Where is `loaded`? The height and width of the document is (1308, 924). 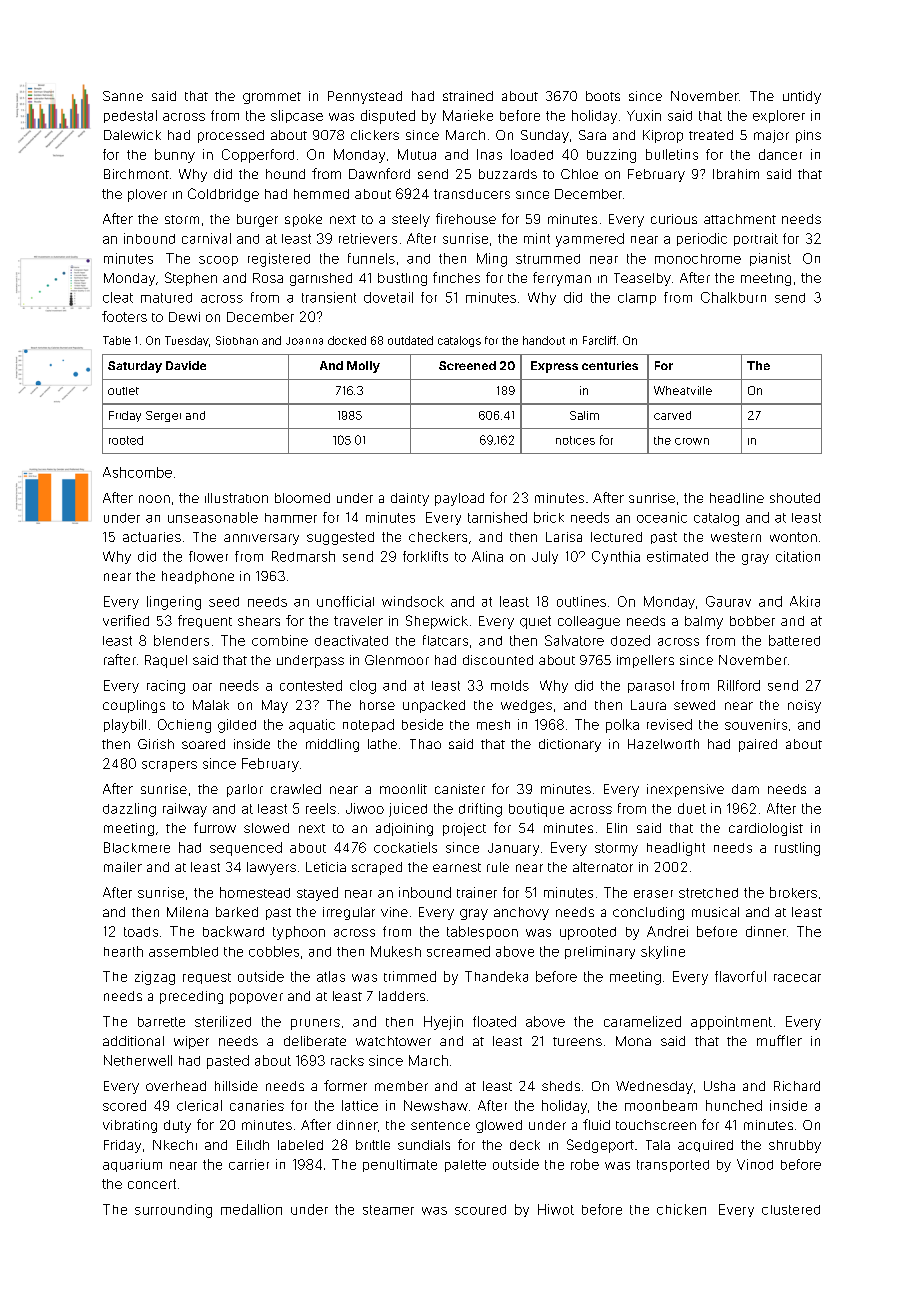
loaded is located at coordinates (532, 154).
